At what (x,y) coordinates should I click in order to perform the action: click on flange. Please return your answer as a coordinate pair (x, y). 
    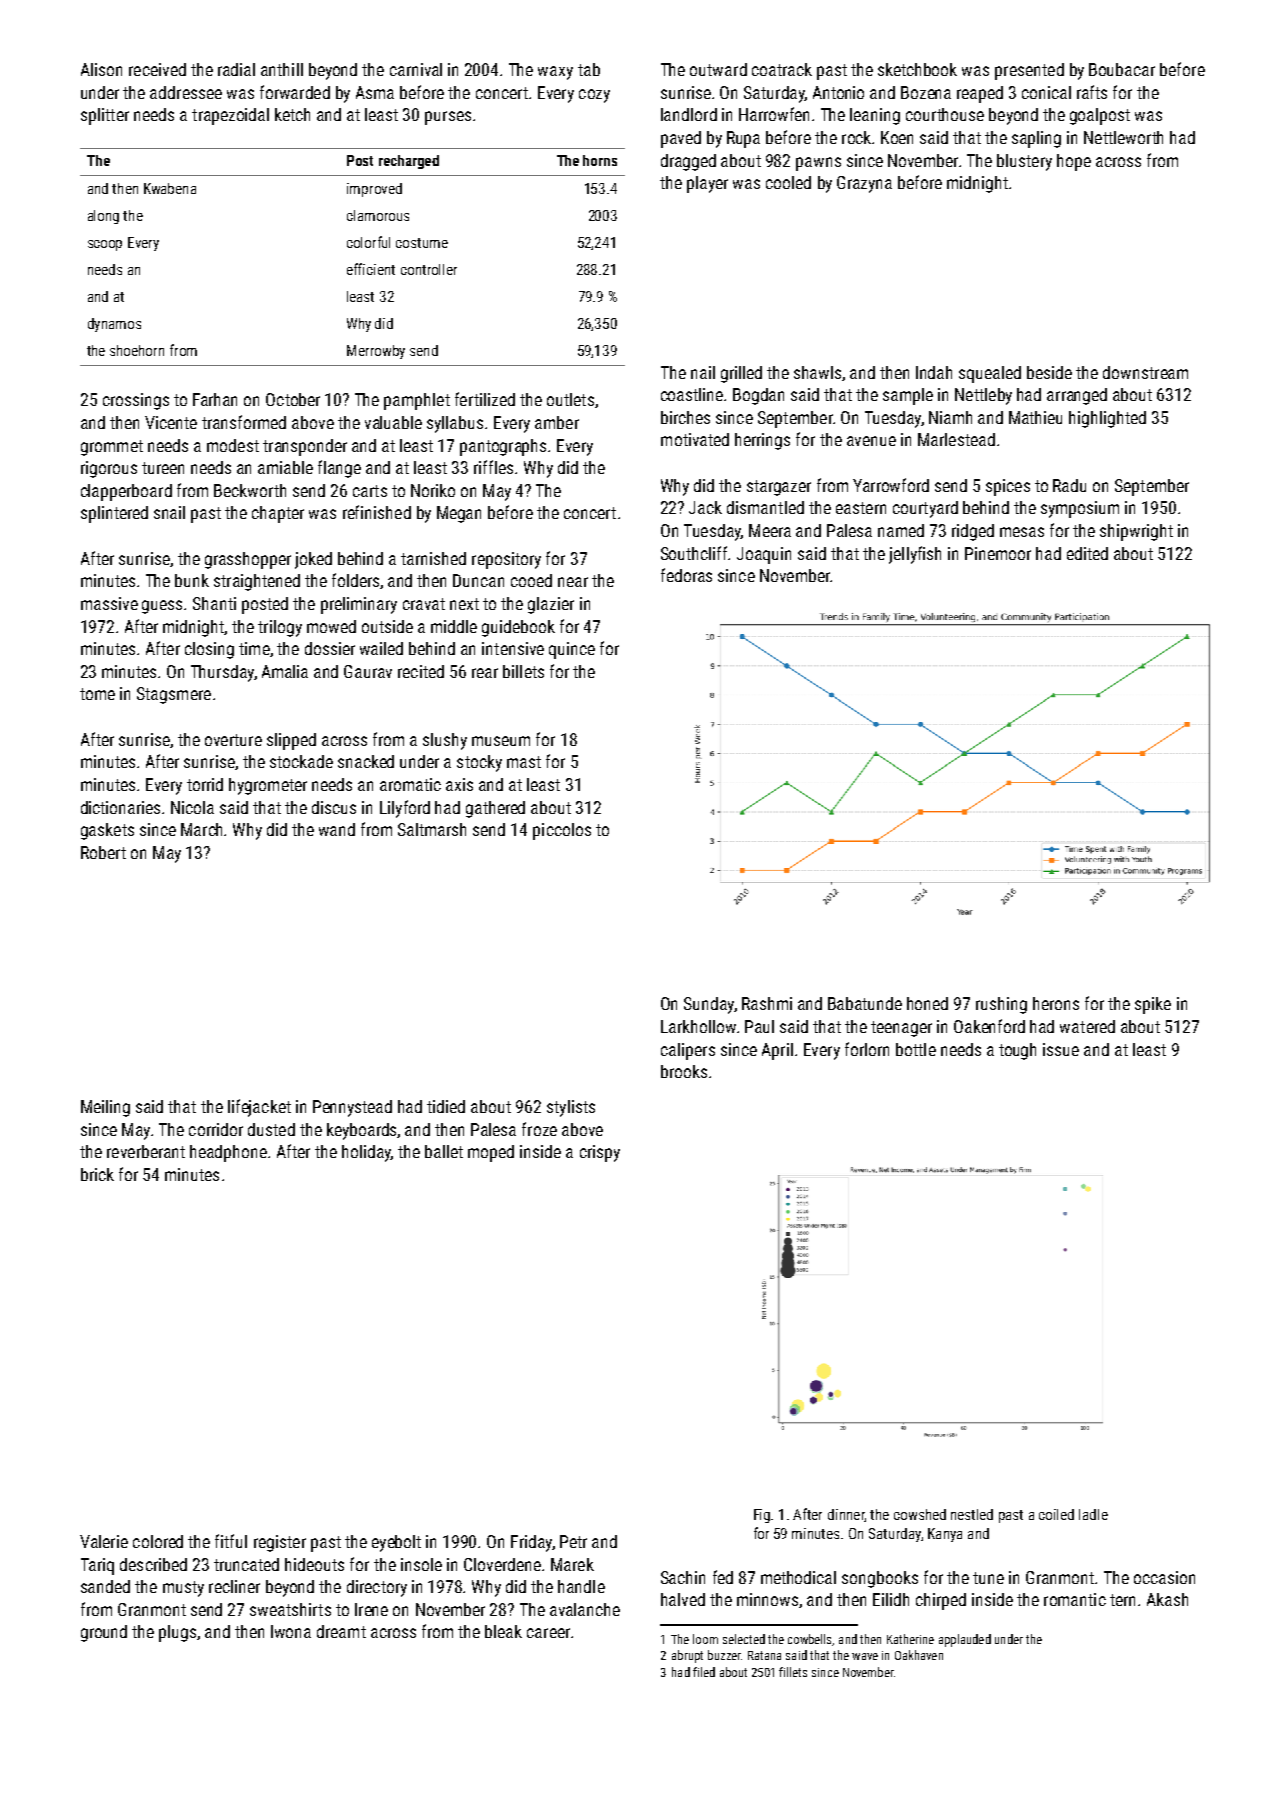
    Looking at the image, I should click on (339, 469).
